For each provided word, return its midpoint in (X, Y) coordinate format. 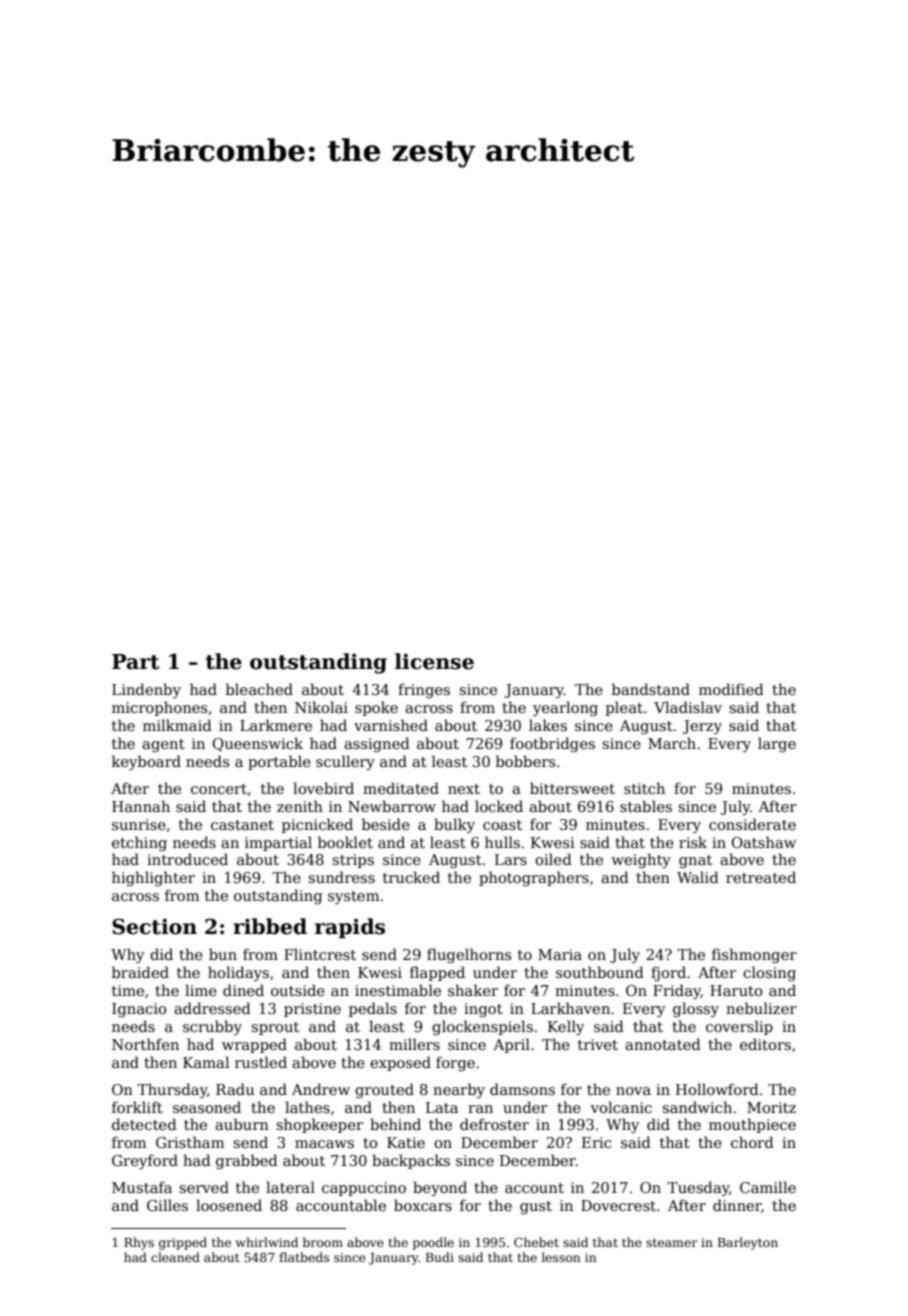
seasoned (207, 1107)
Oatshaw (763, 842)
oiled (553, 859)
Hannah (141, 806)
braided (140, 972)
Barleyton (748, 1243)
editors (765, 1044)
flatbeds (304, 1257)
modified (731, 689)
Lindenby (146, 690)
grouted (384, 1090)
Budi (440, 1257)
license (434, 661)
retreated (761, 877)
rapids (350, 928)
